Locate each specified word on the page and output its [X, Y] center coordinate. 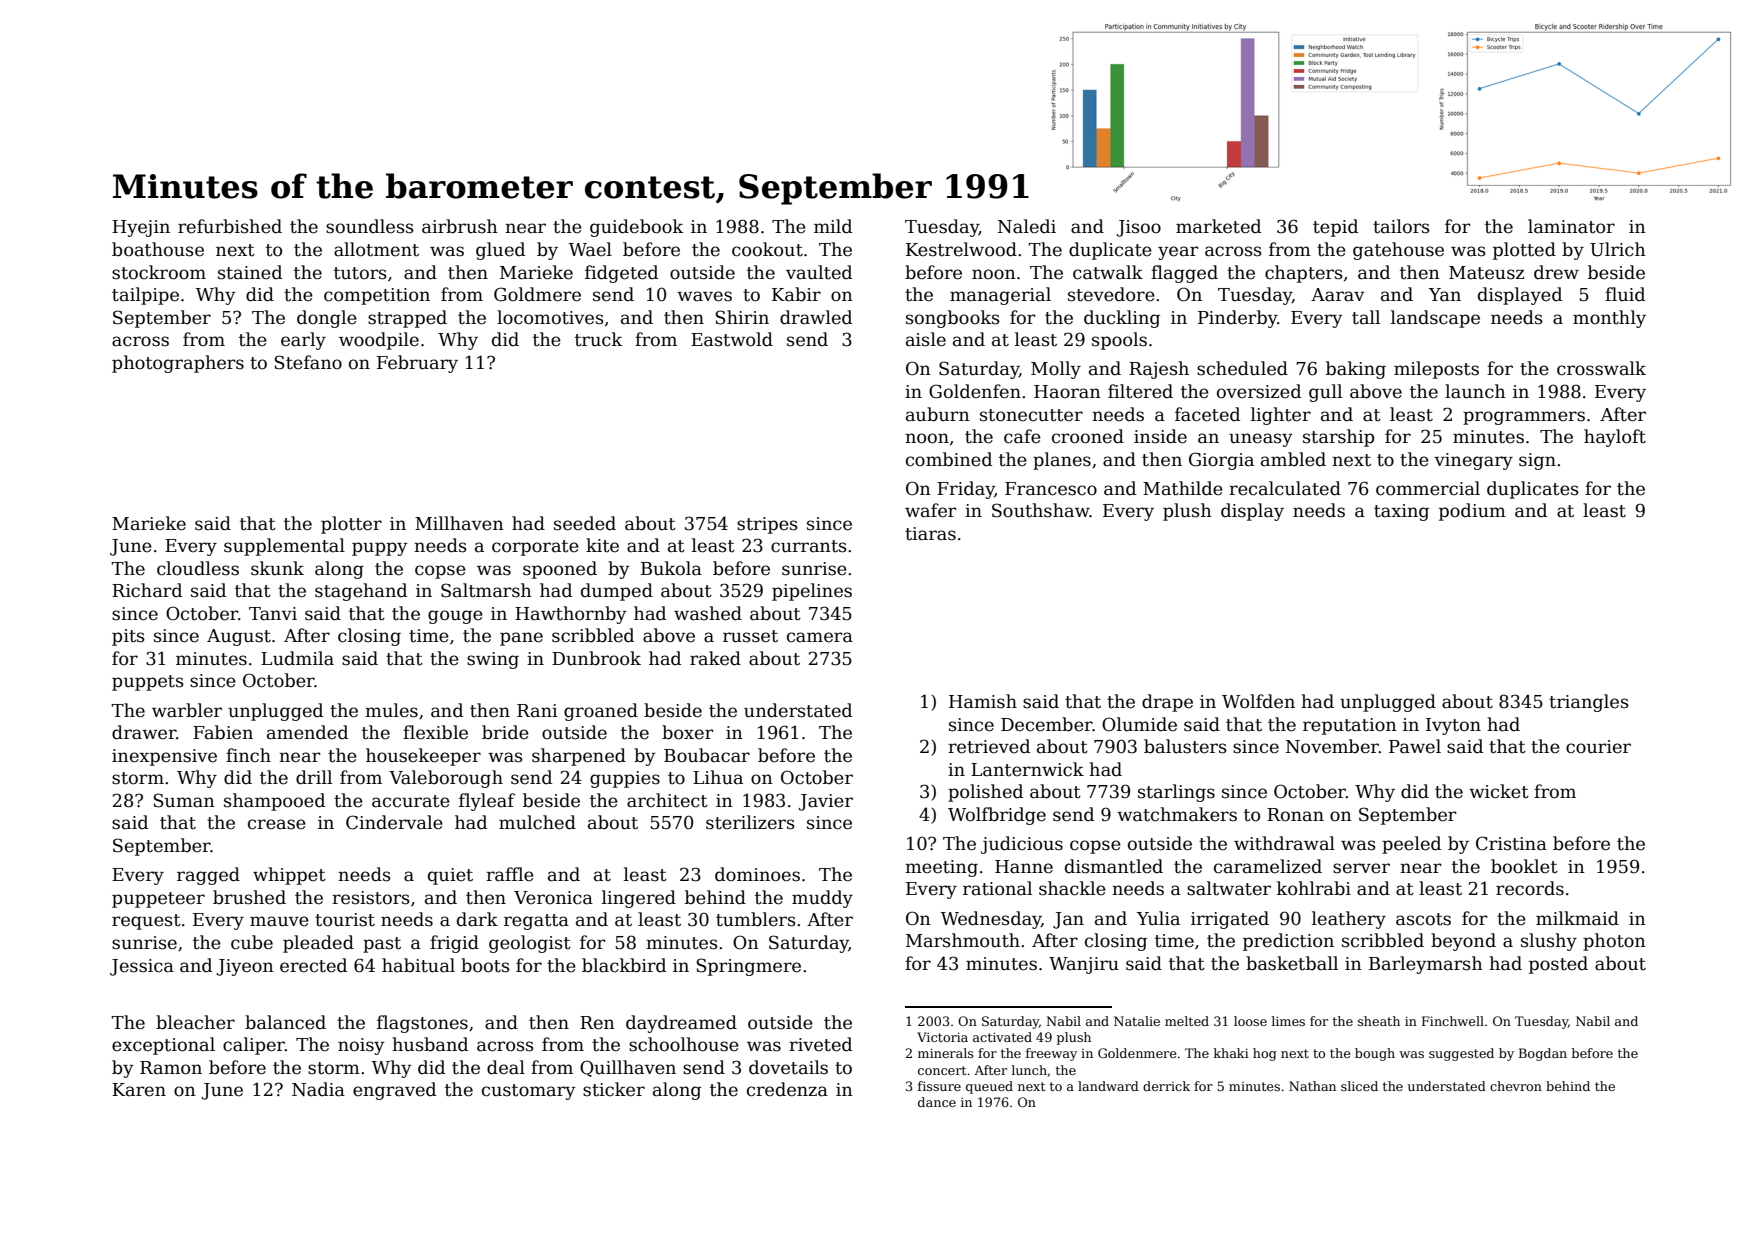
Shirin [742, 317]
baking [1356, 370]
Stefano [308, 362]
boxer [688, 732]
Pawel [1415, 746]
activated [1002, 1037]
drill [314, 777]
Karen [139, 1090]
